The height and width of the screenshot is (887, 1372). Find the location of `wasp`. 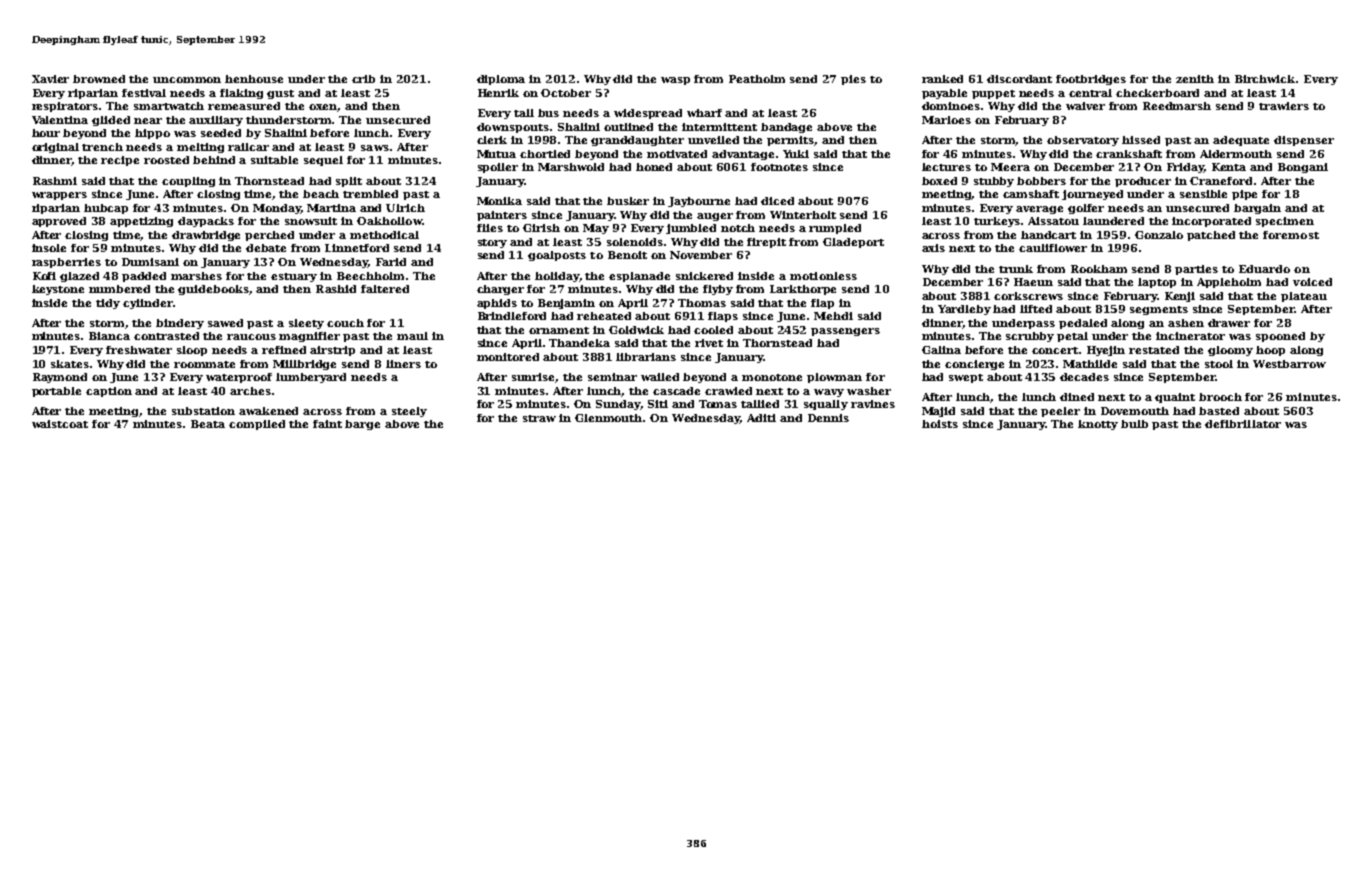

wasp is located at coordinates (675, 81).
